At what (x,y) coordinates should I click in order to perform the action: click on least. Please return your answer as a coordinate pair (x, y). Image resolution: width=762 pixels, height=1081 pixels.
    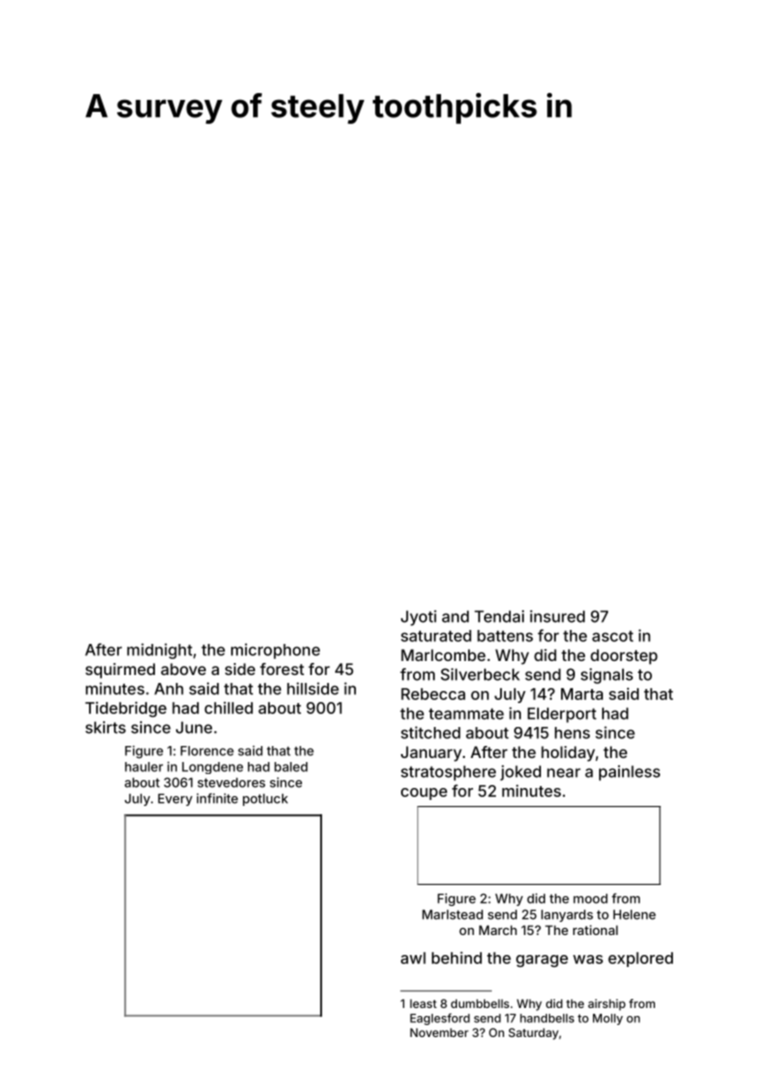
    Looking at the image, I should click on (423, 1003).
